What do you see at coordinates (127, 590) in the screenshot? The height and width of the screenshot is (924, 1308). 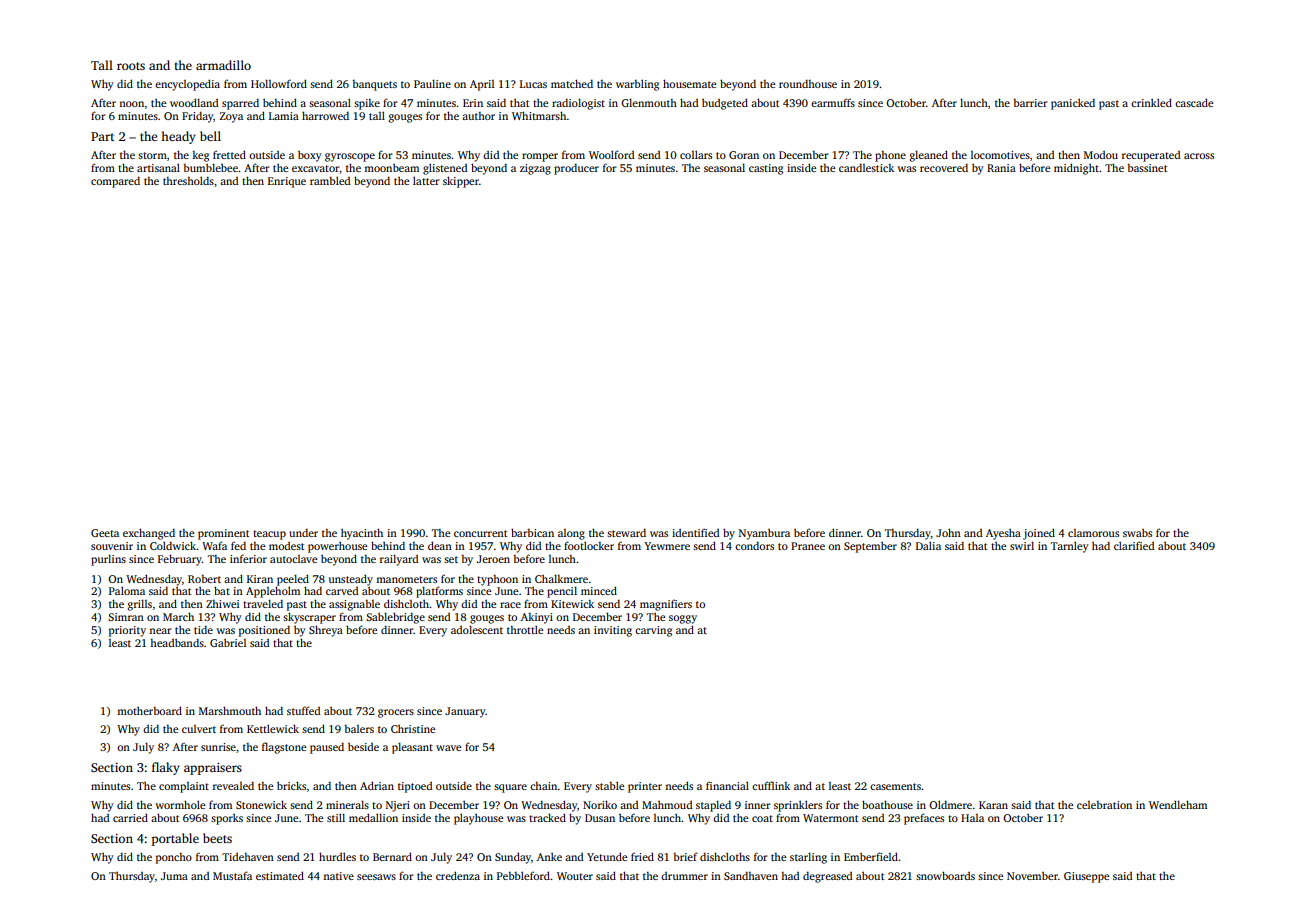 I see `Paloma` at bounding box center [127, 590].
